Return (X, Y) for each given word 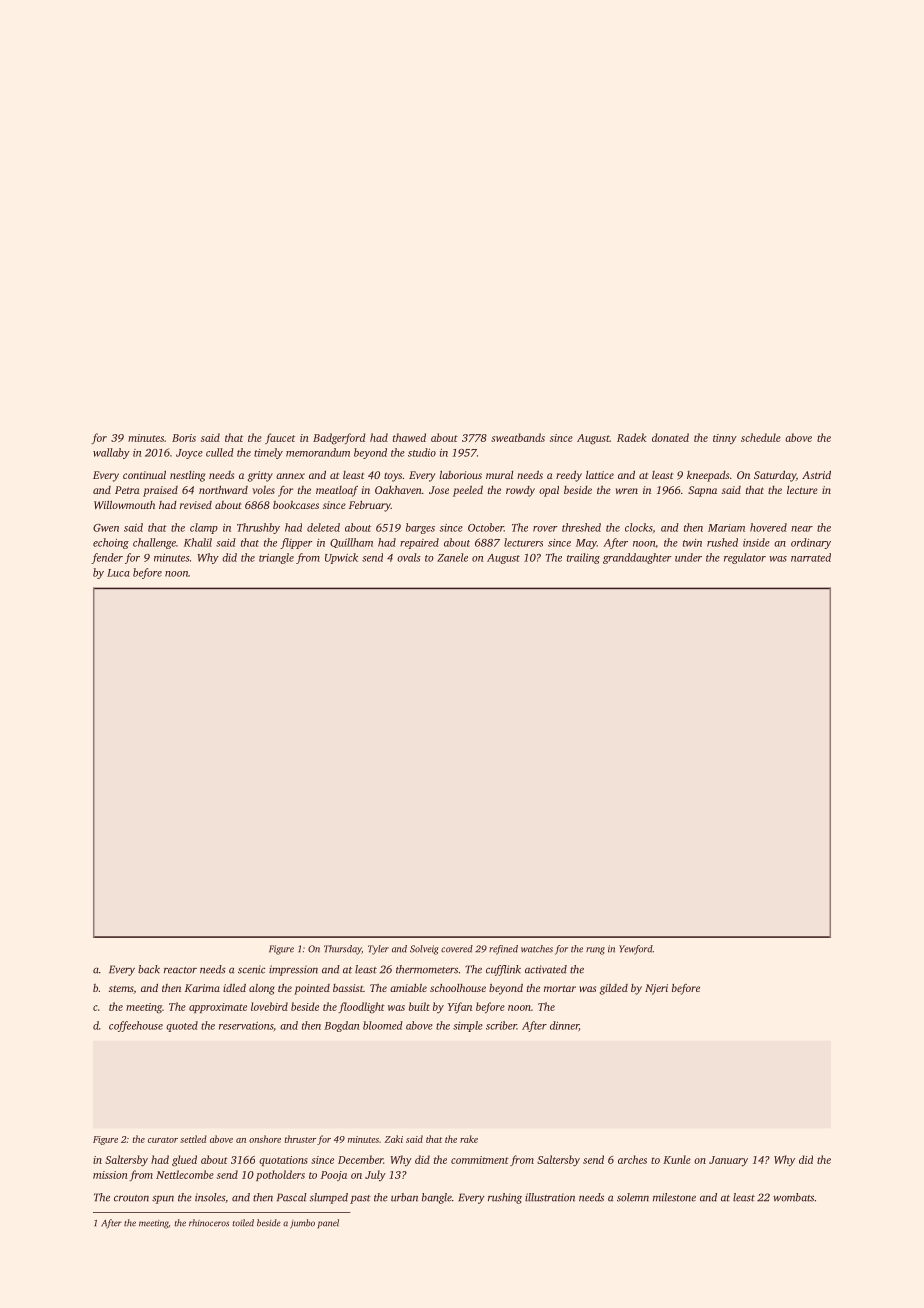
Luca (118, 573)
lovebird (269, 1006)
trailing (583, 558)
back (149, 969)
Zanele (452, 557)
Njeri (656, 989)
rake (469, 1139)
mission (110, 1175)
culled (220, 452)
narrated (811, 557)
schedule (761, 437)
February (370, 506)
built (419, 1006)
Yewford (636, 950)
